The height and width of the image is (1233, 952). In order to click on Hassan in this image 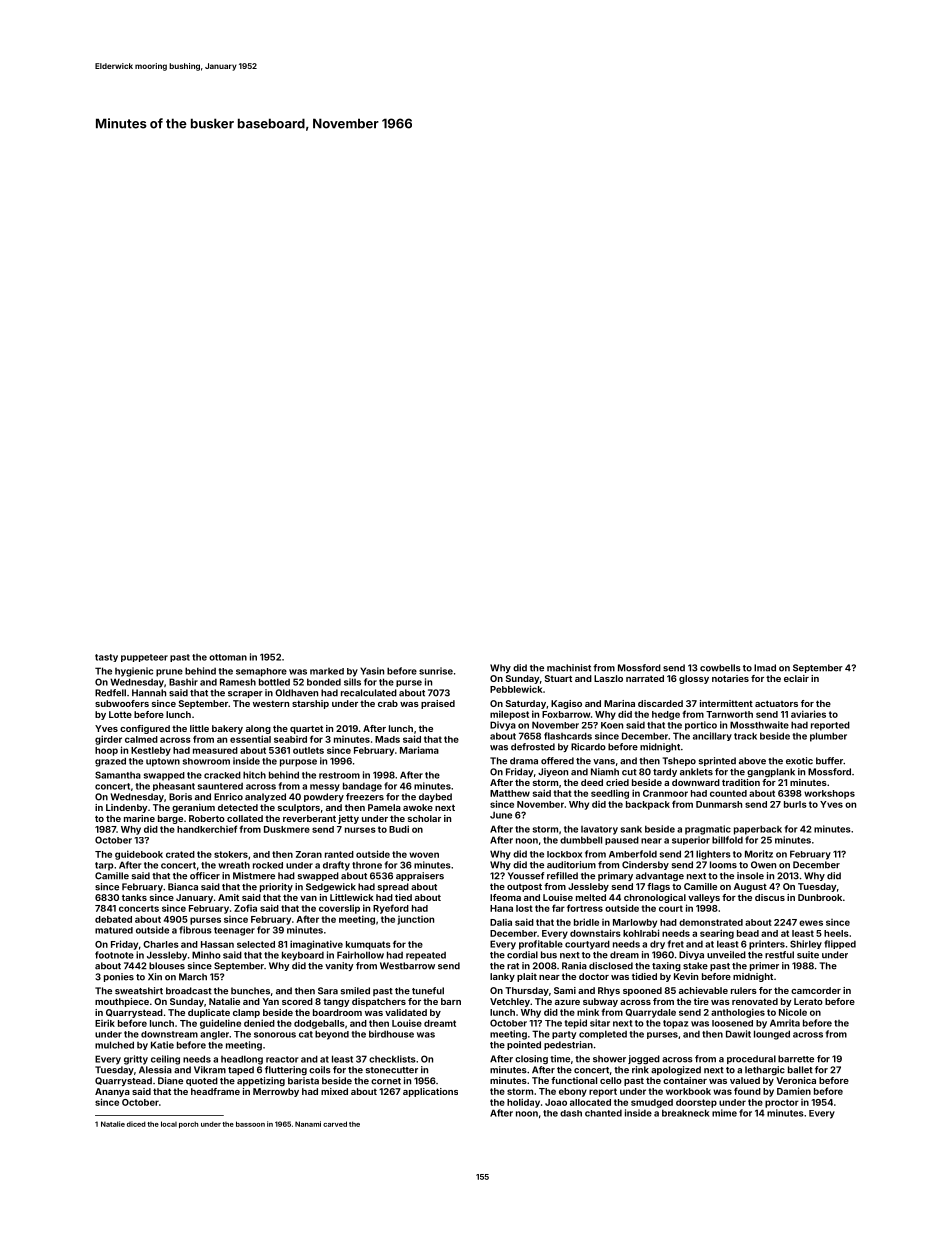, I will do `click(217, 944)`.
